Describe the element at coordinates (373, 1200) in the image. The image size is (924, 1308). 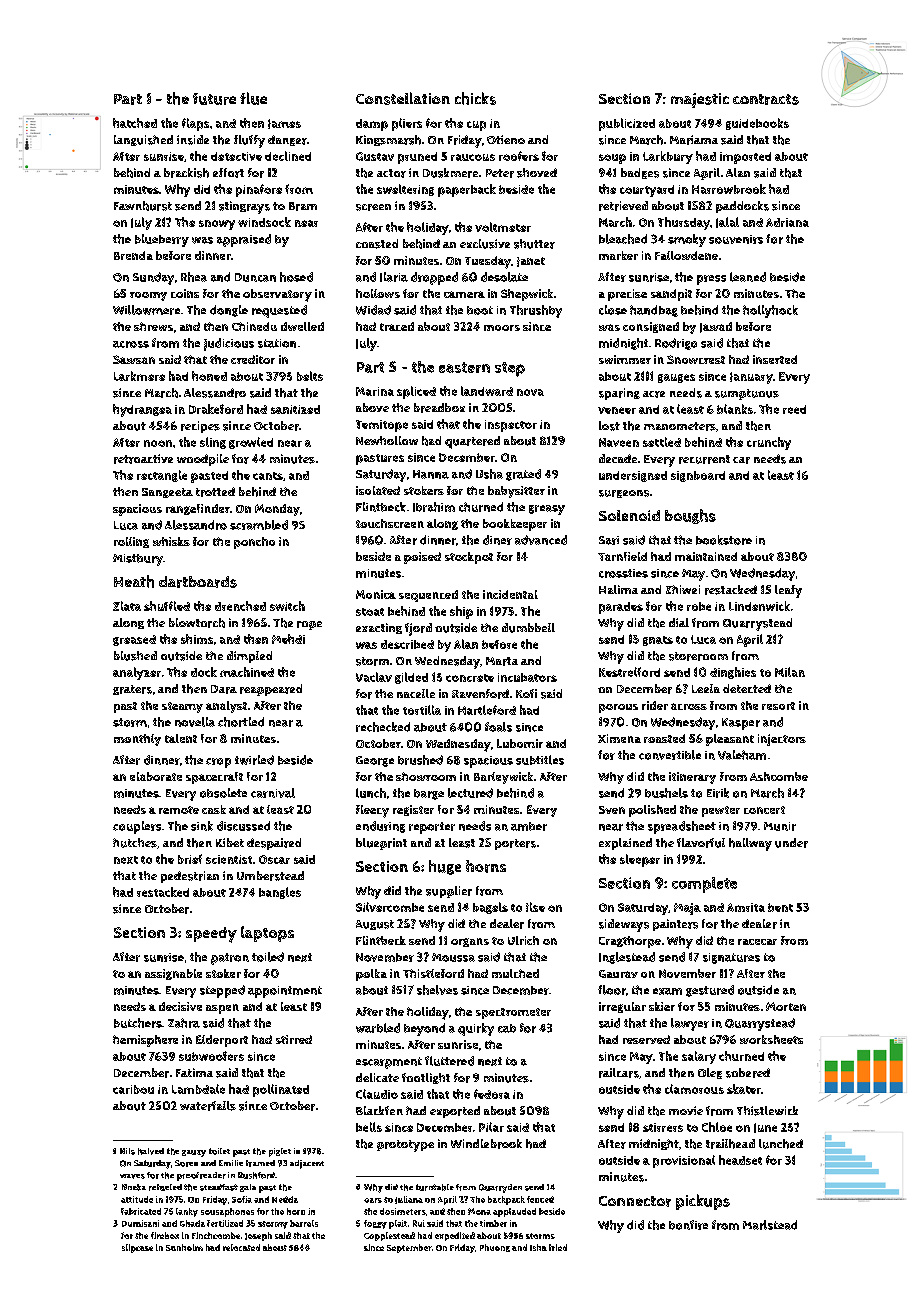
I see `oars` at that location.
